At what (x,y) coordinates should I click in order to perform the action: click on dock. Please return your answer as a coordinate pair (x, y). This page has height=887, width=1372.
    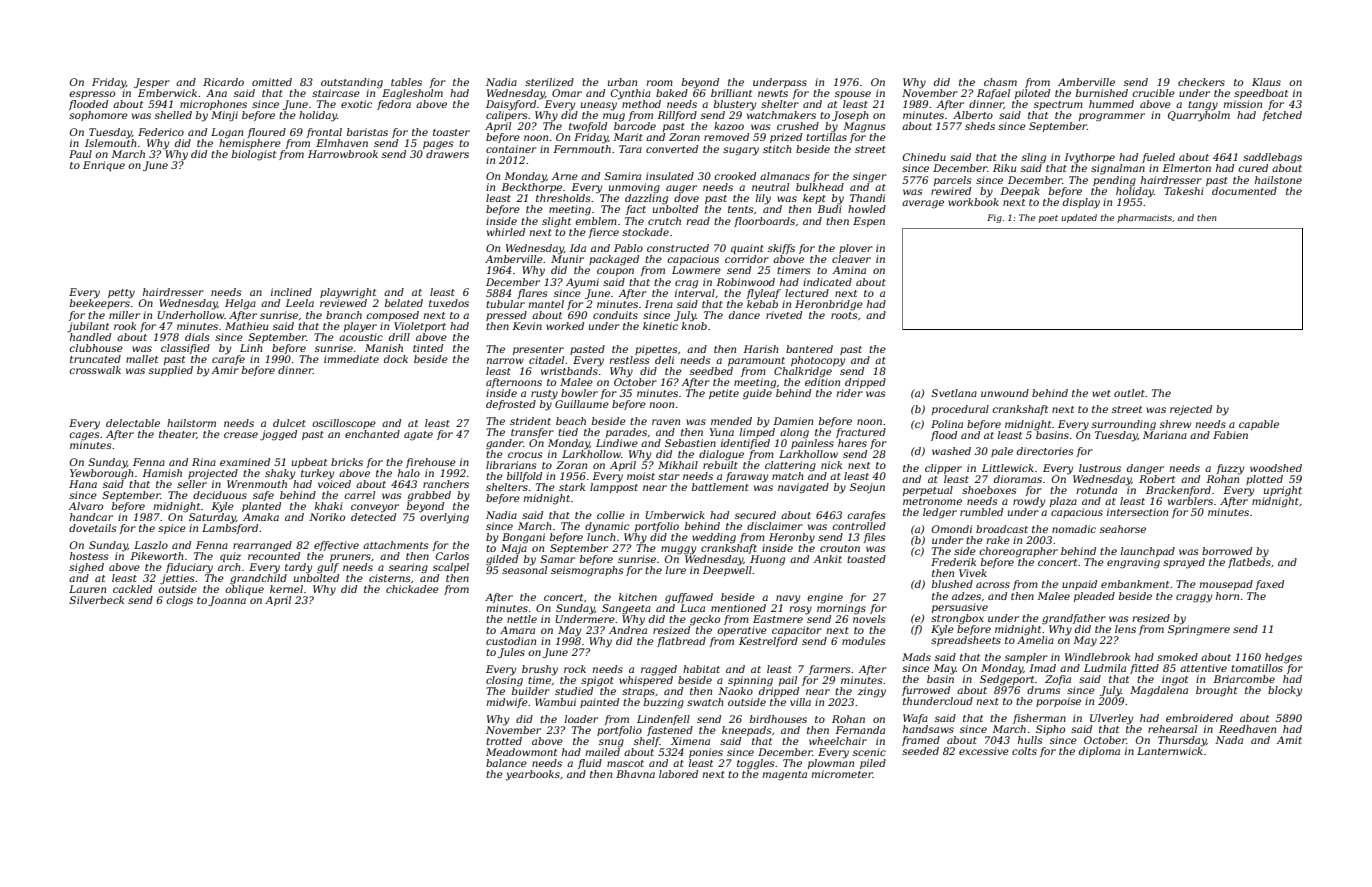
    Looking at the image, I should click on (396, 359).
